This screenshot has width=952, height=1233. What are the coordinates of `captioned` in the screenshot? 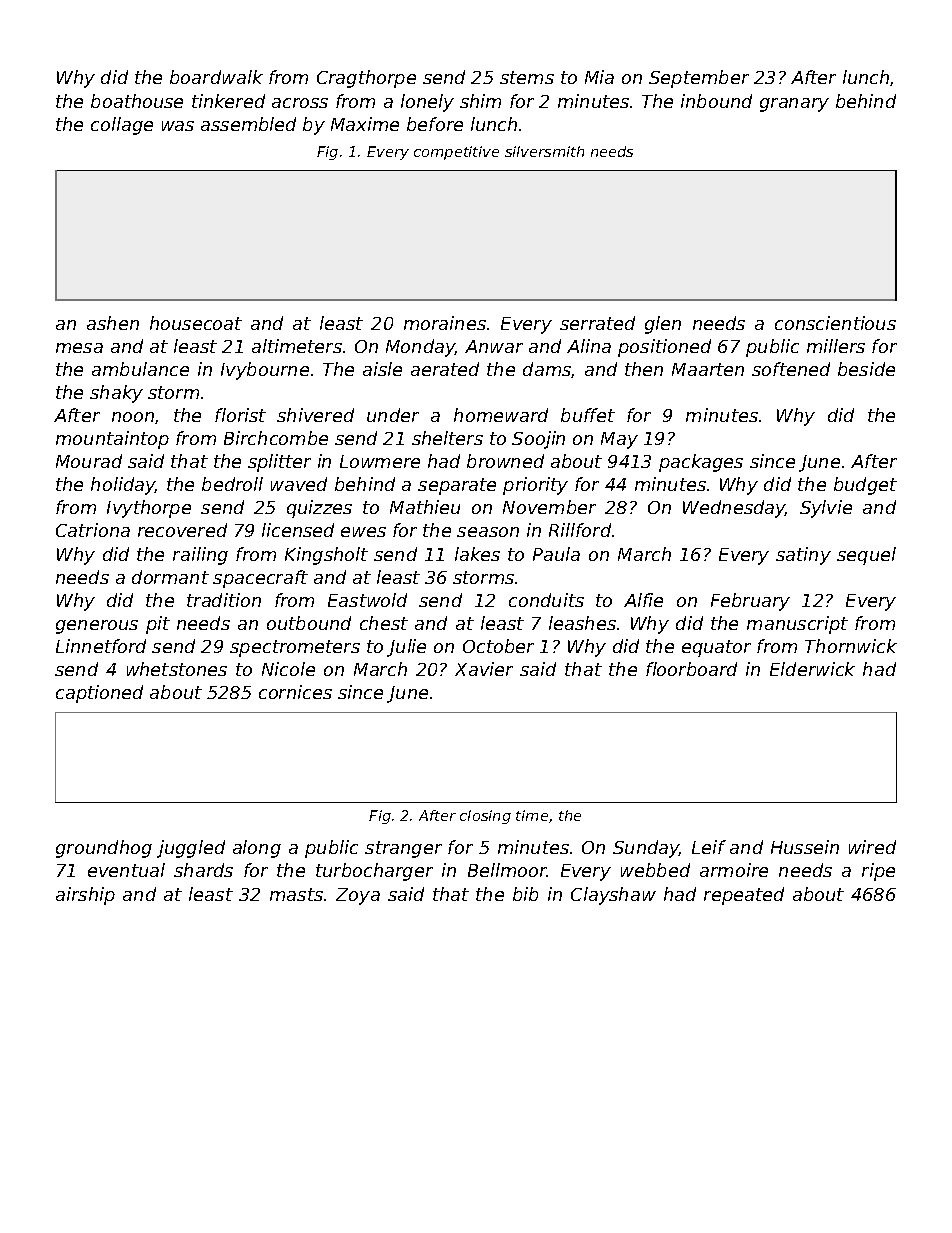 It's located at (99, 694).
